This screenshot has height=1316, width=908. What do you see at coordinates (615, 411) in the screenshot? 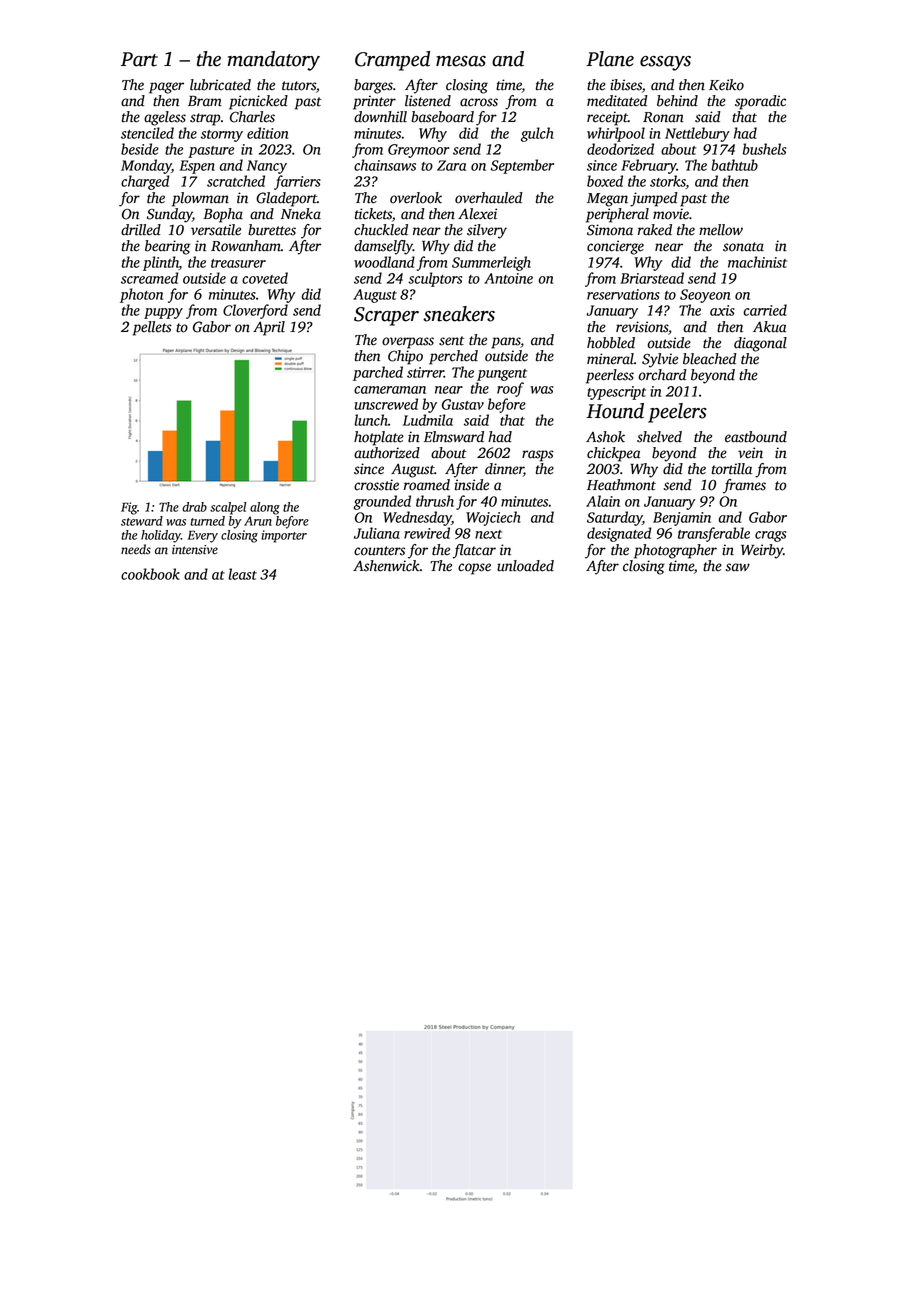
I see `Hound` at bounding box center [615, 411].
